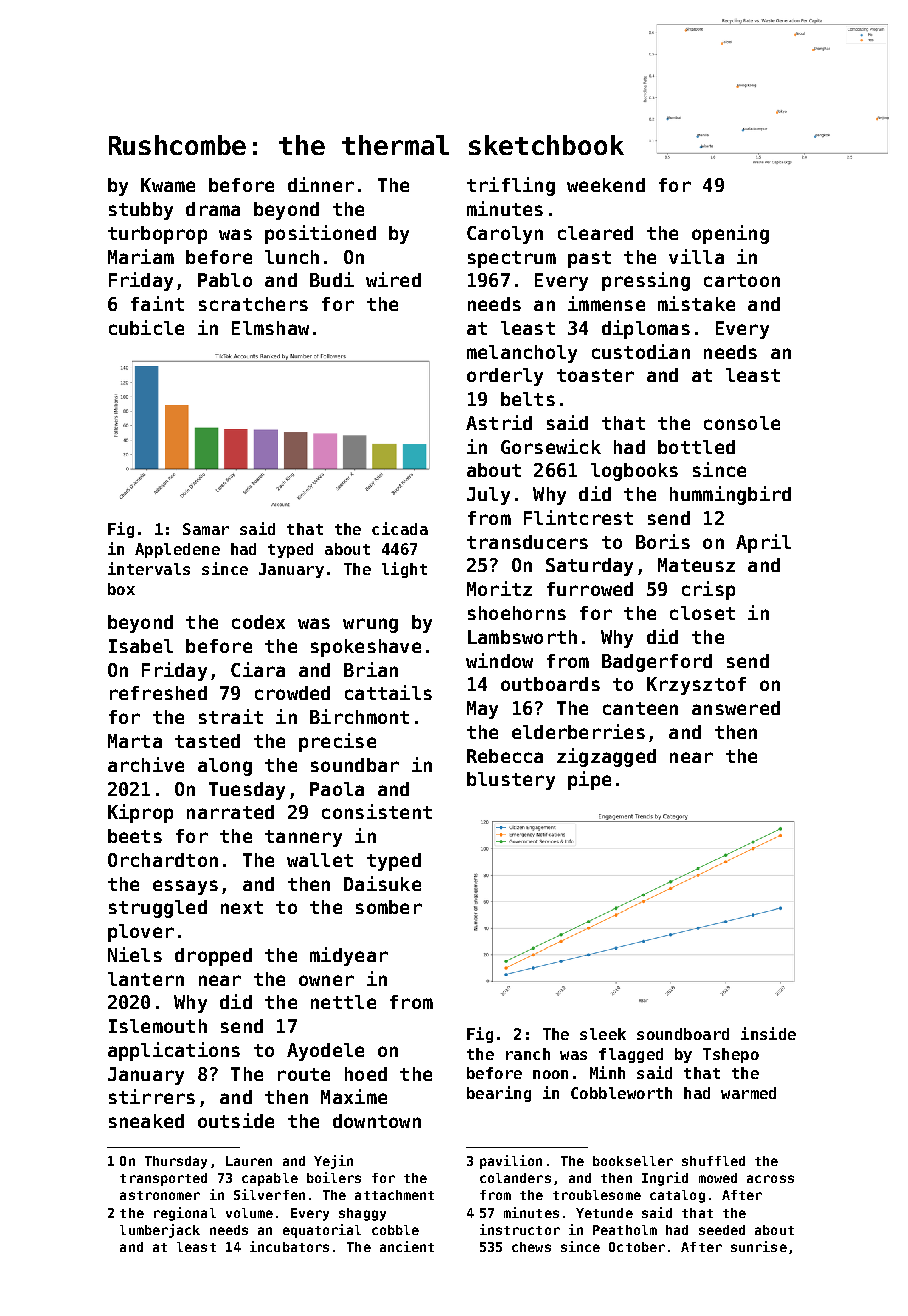 This page has height=1316, width=908. What do you see at coordinates (337, 789) in the page?
I see `Paola` at bounding box center [337, 789].
